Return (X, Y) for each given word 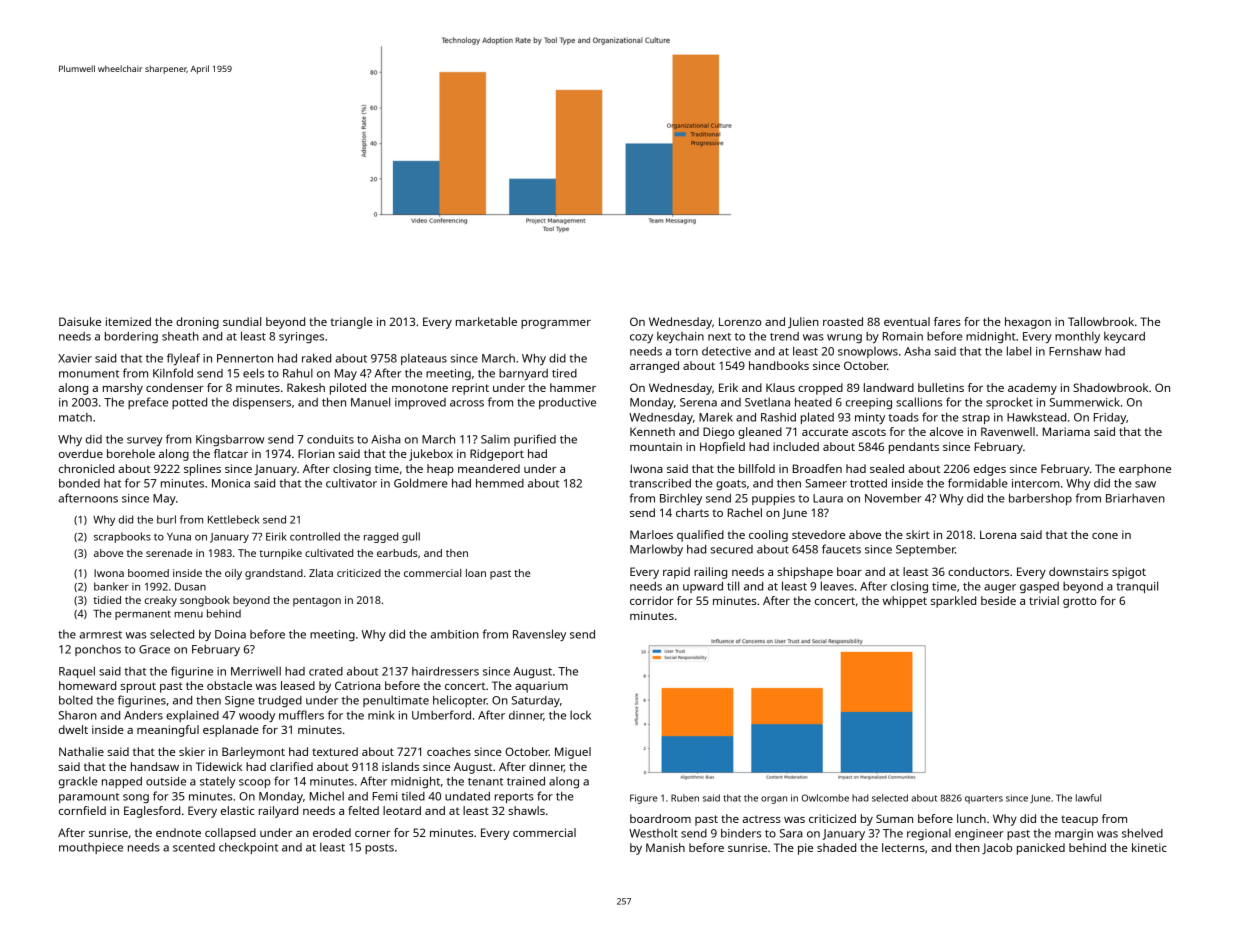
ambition (454, 634)
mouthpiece (91, 848)
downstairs (1078, 571)
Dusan (190, 587)
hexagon (1028, 323)
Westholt (653, 833)
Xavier (75, 358)
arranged (654, 367)
